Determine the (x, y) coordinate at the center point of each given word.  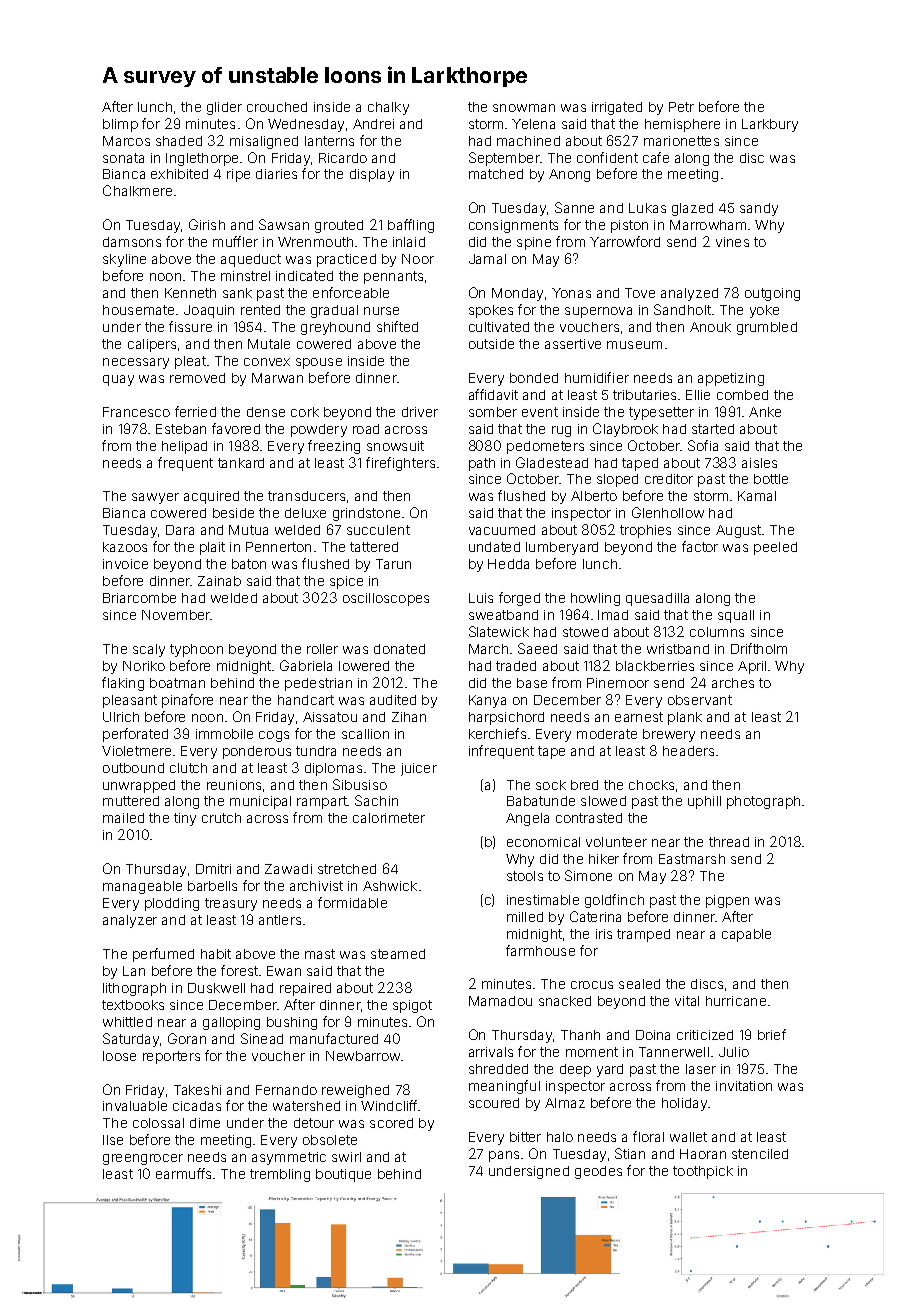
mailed (123, 818)
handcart (306, 700)
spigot (412, 1006)
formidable (352, 902)
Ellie (698, 395)
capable (746, 935)
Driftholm (759, 648)
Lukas (647, 208)
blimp (120, 125)
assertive (573, 344)
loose (119, 1056)
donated (399, 649)
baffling (411, 226)
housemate (138, 310)
